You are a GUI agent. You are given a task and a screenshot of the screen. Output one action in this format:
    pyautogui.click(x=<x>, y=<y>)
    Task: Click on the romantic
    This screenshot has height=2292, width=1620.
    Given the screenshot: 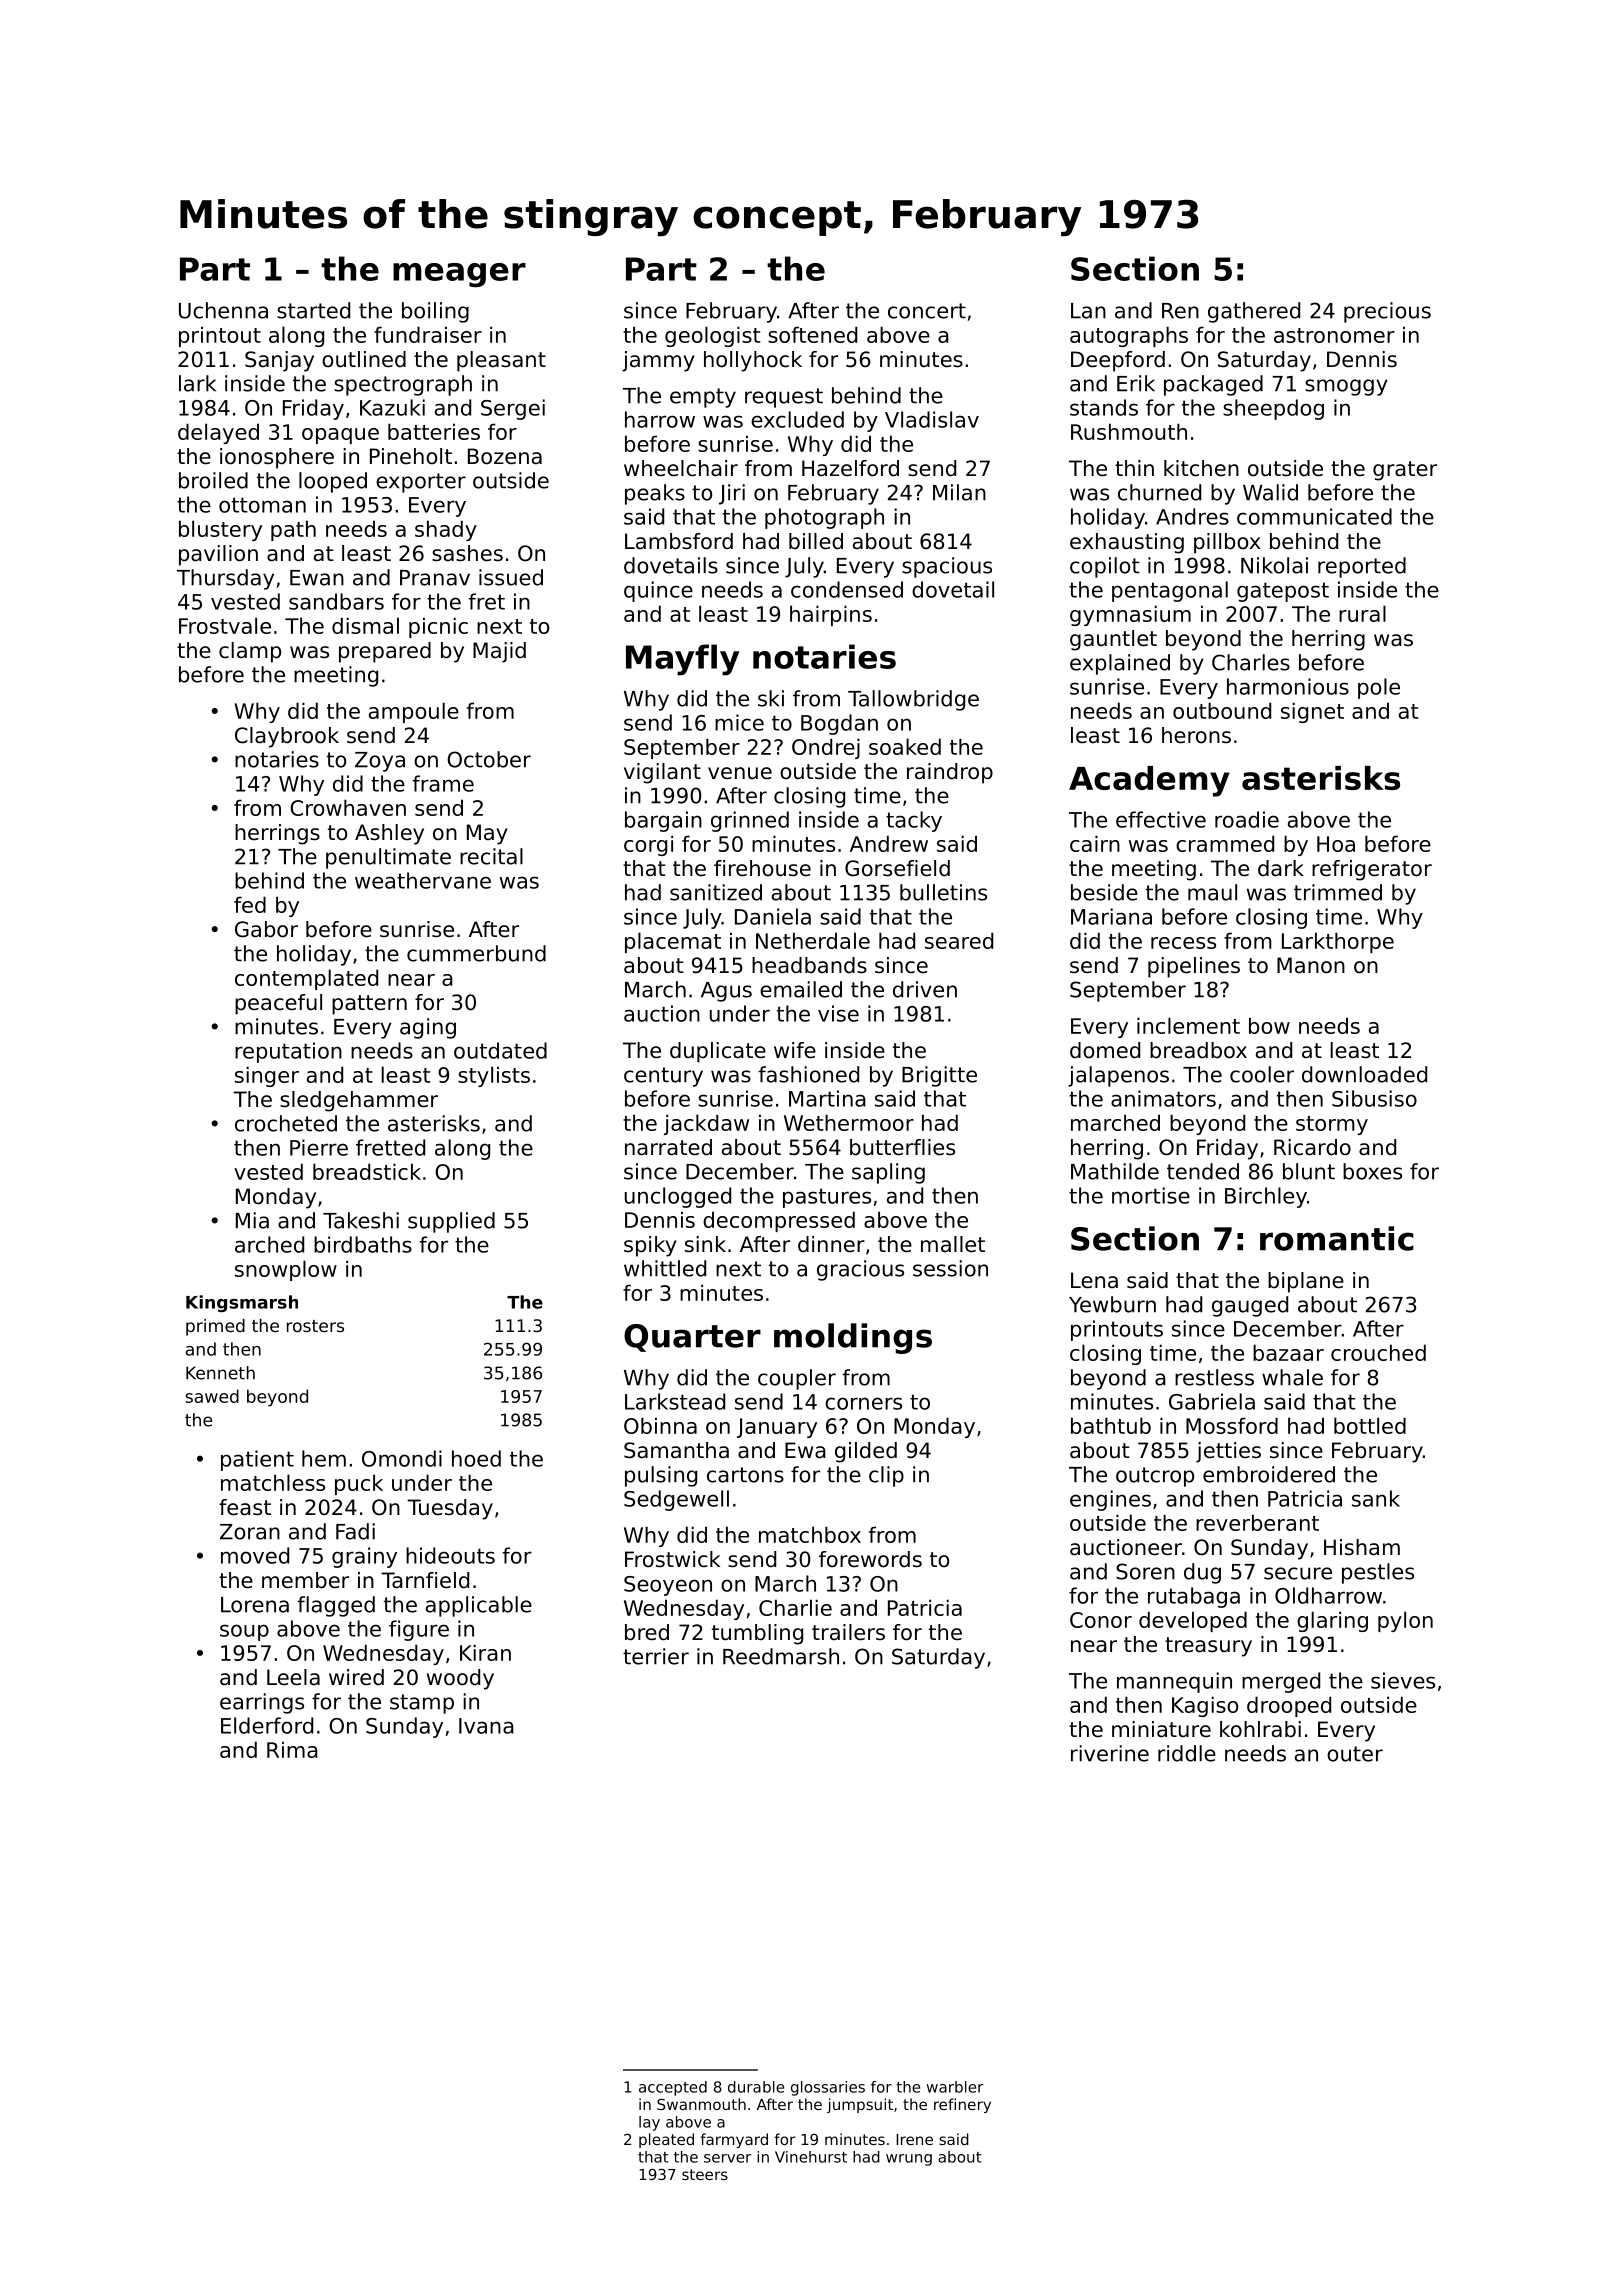 What is the action you would take?
    pyautogui.click(x=1337, y=1238)
